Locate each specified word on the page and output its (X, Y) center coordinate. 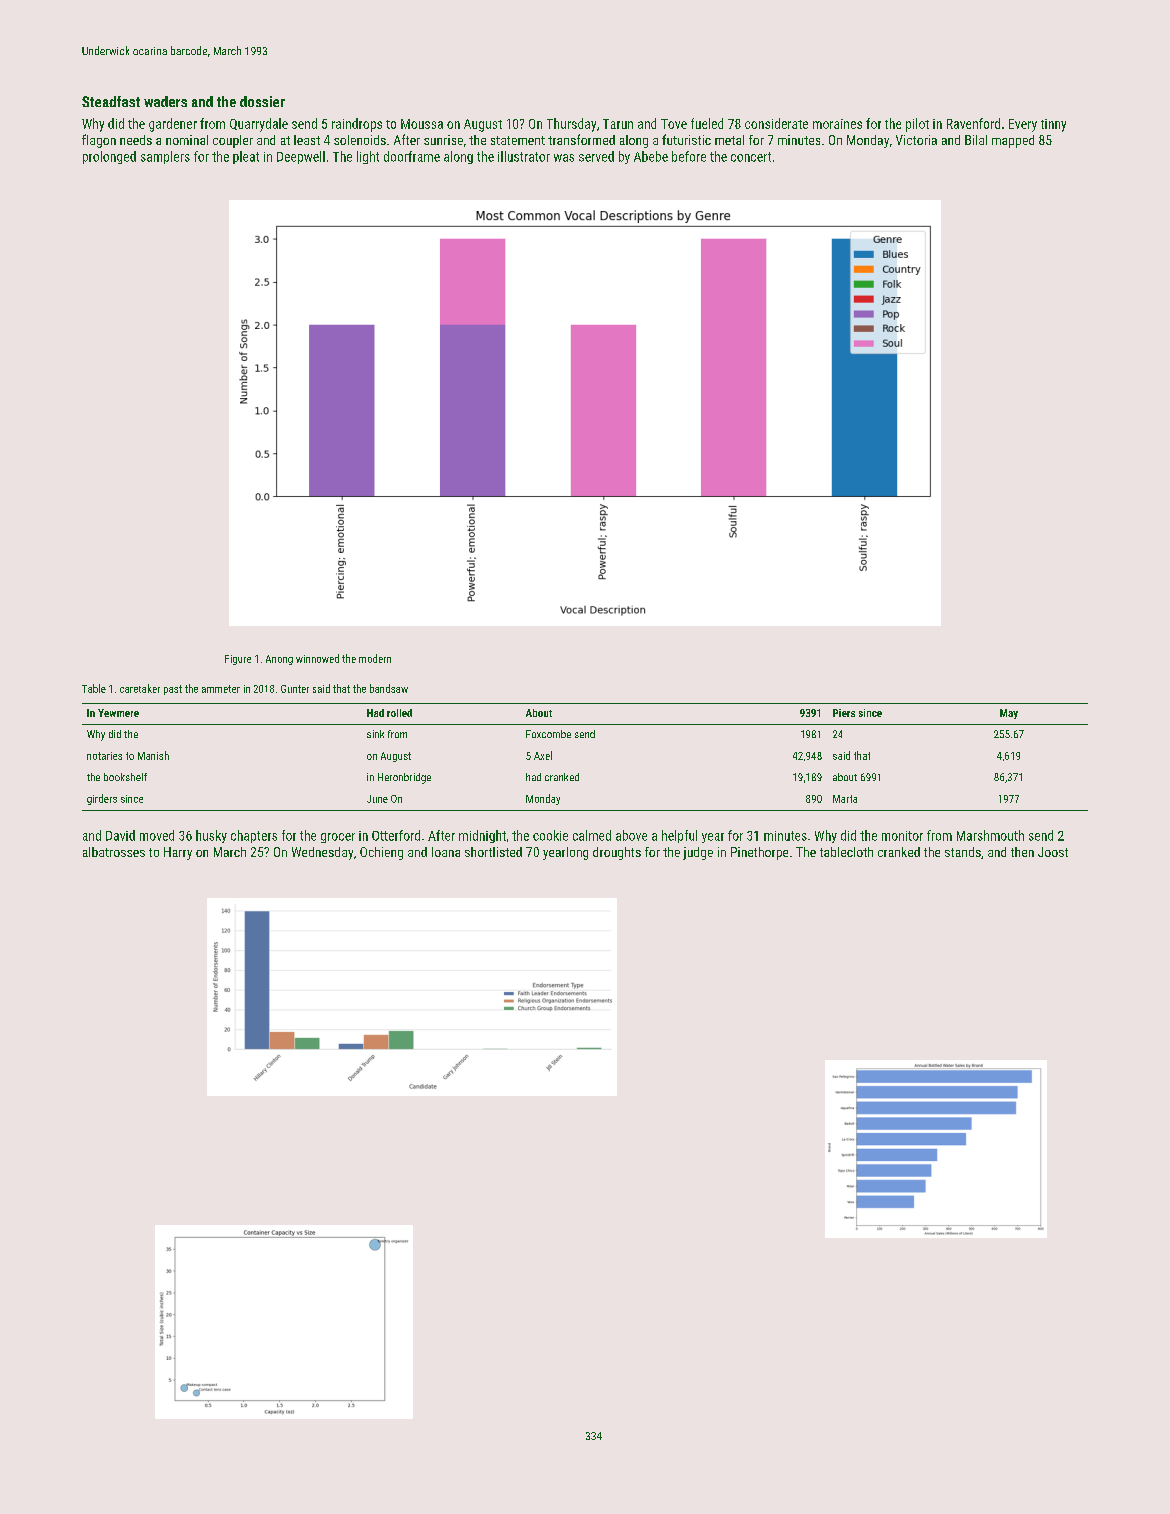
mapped (1013, 141)
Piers (844, 713)
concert (751, 157)
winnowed (317, 658)
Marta (845, 799)
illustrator (524, 156)
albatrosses (114, 852)
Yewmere (118, 713)
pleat (246, 157)
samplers (165, 157)
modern (375, 658)
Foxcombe (548, 734)
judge (698, 853)
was (564, 158)
